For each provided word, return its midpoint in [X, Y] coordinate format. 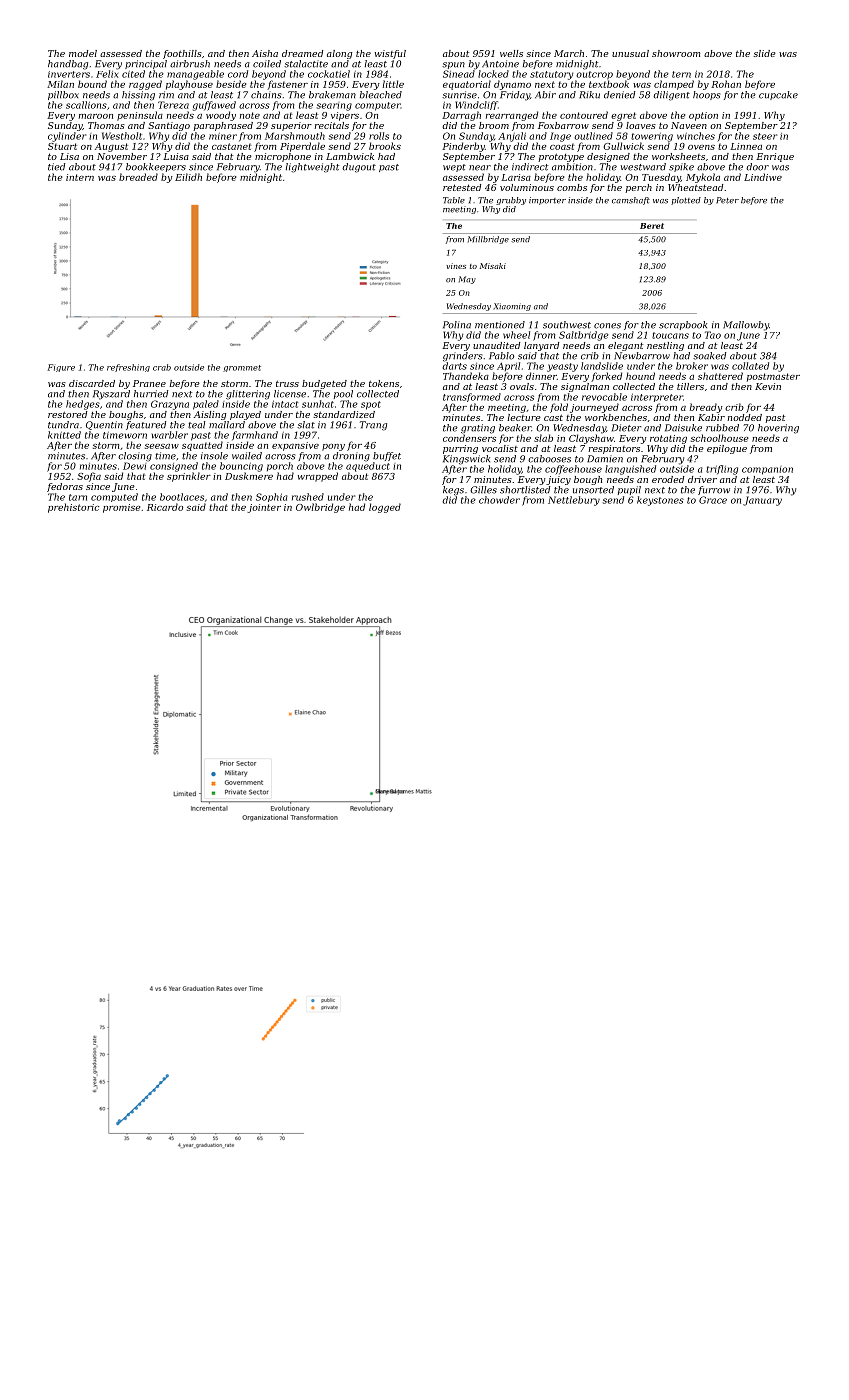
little [393, 84]
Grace [713, 500]
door [757, 167]
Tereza [173, 105]
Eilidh [188, 177]
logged [385, 508]
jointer [264, 508]
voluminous [527, 187]
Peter [727, 200]
